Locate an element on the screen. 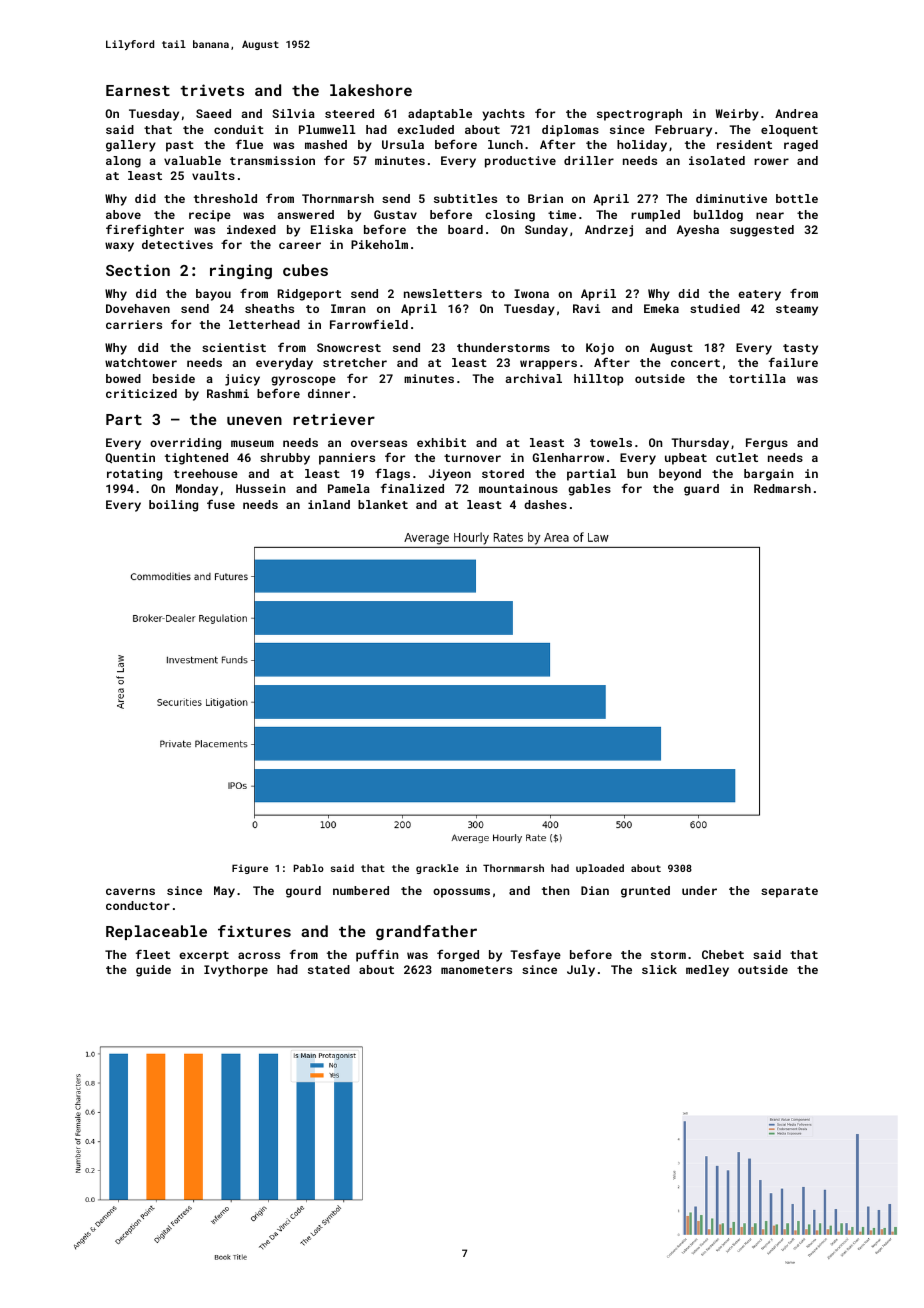 This screenshot has height=1308, width=924. grunted is located at coordinates (645, 892).
